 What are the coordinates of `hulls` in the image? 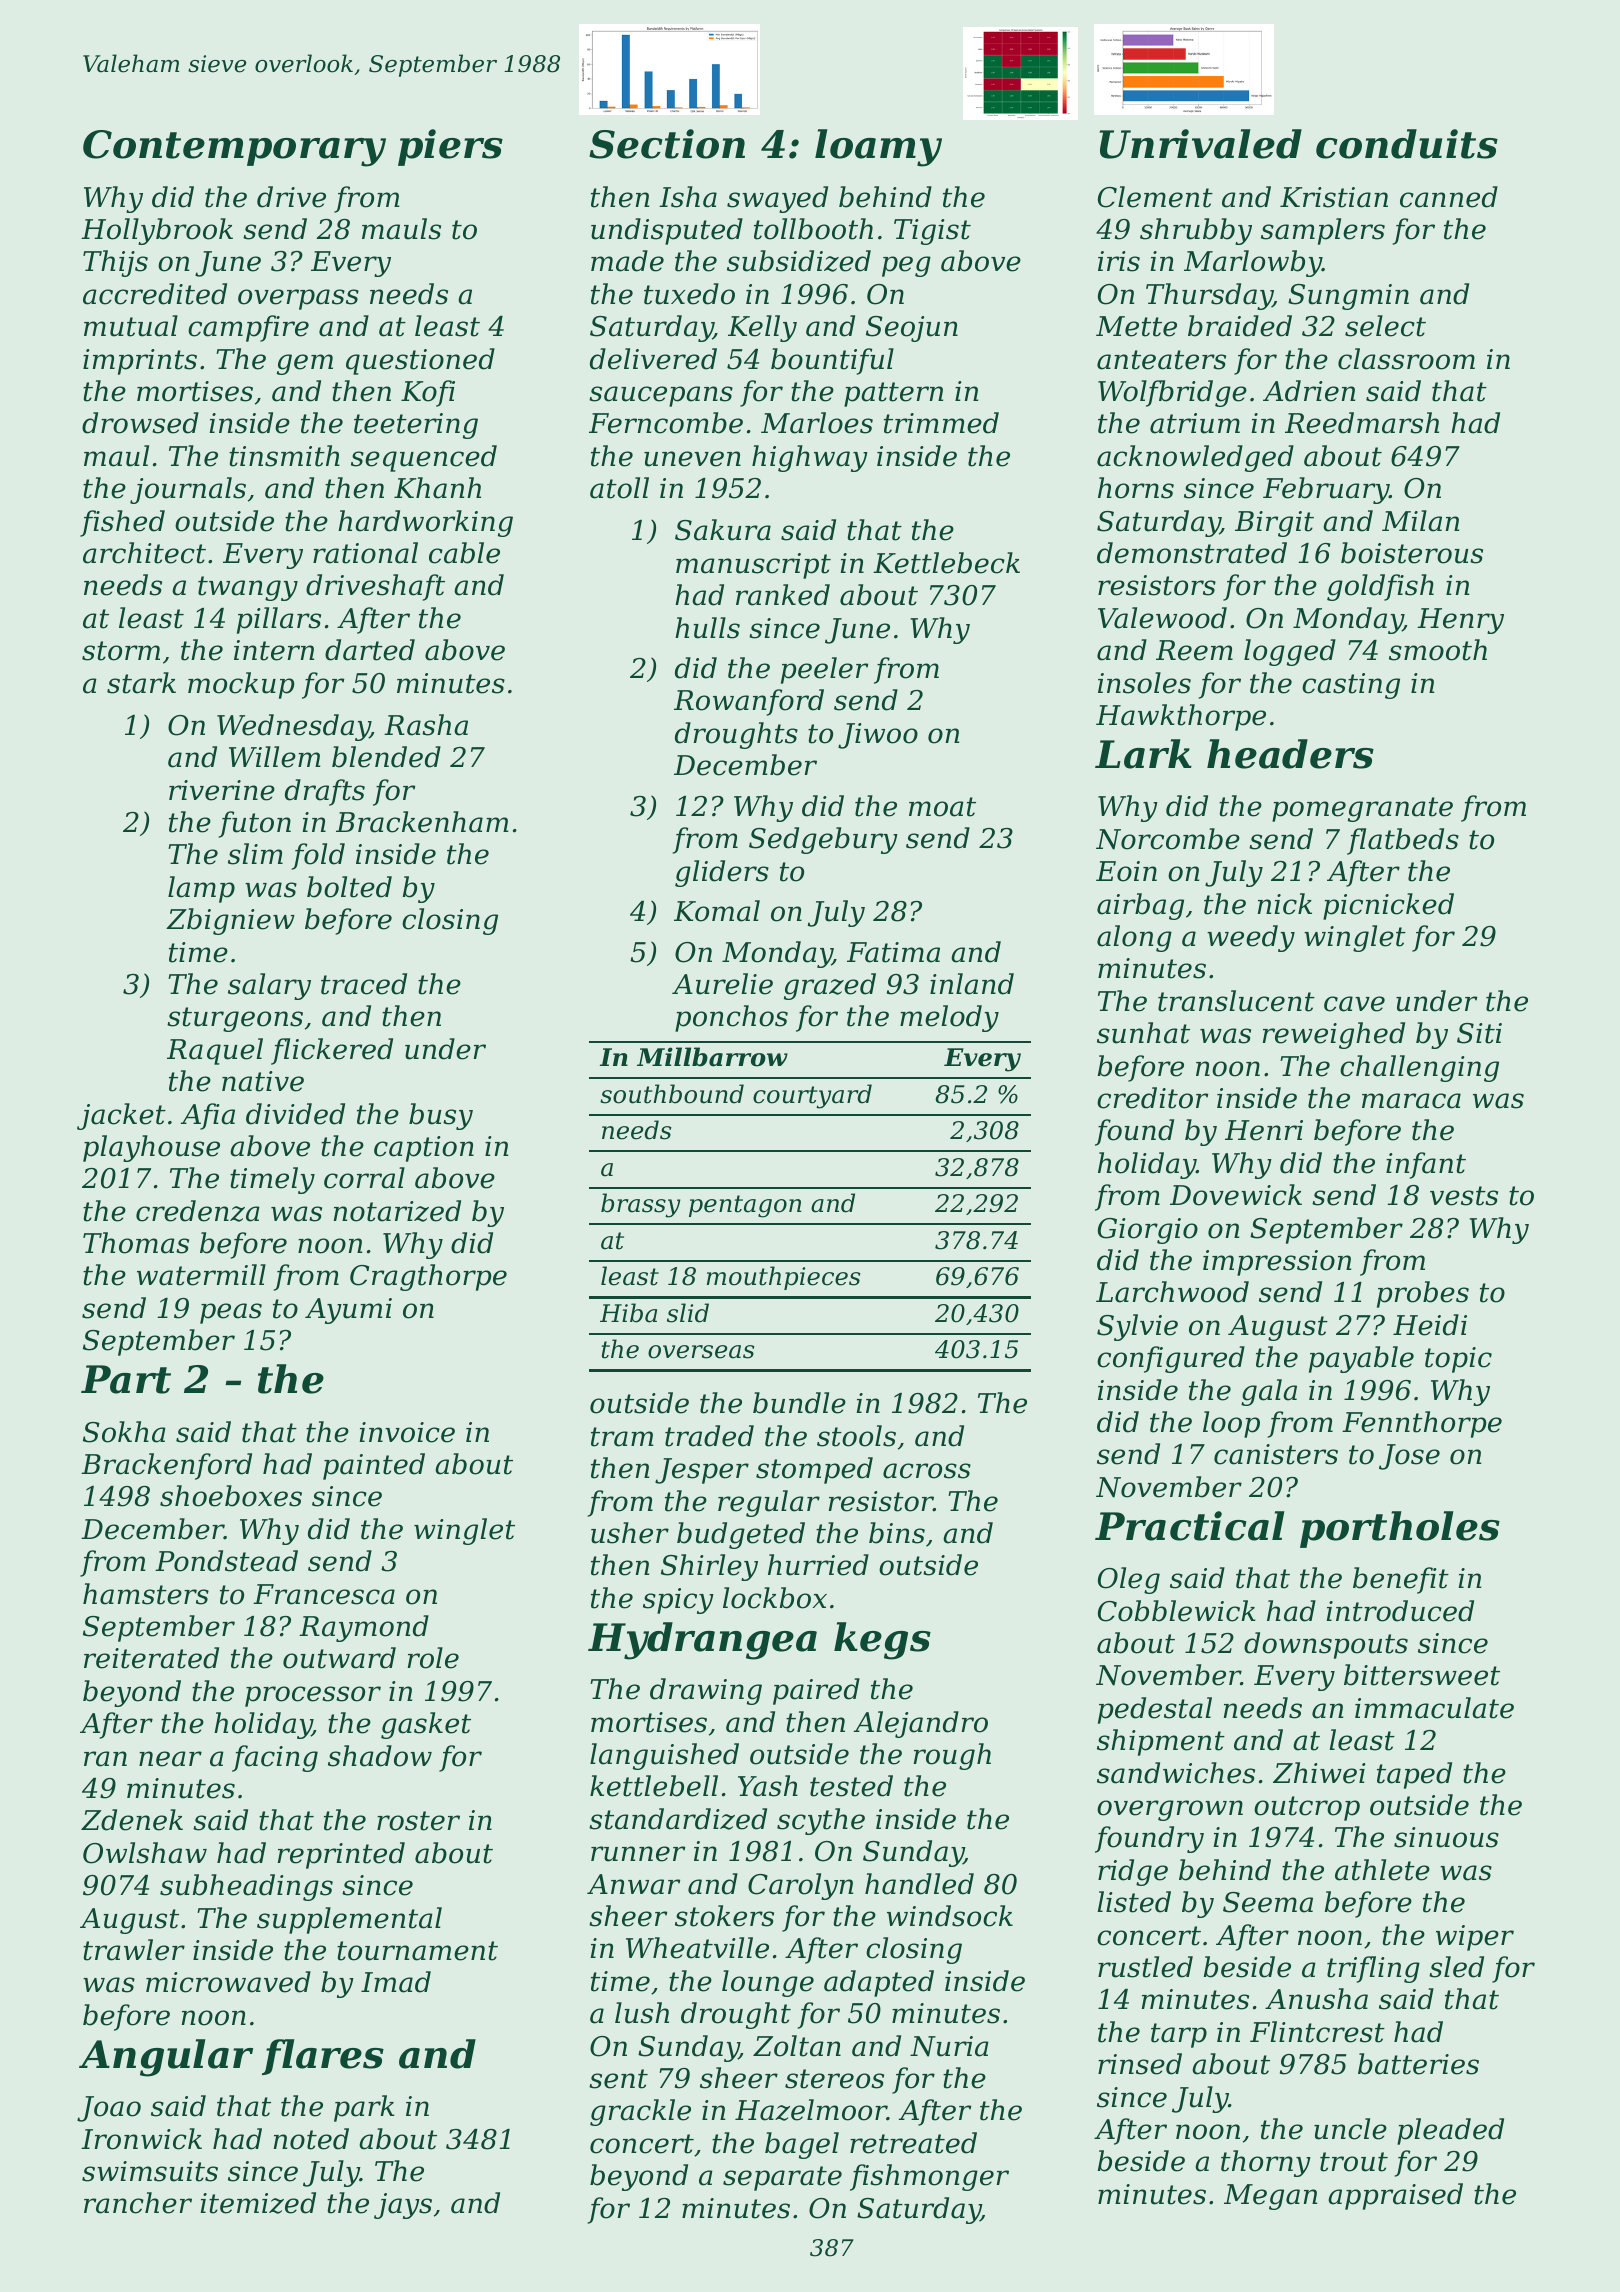 It's located at (707, 628).
